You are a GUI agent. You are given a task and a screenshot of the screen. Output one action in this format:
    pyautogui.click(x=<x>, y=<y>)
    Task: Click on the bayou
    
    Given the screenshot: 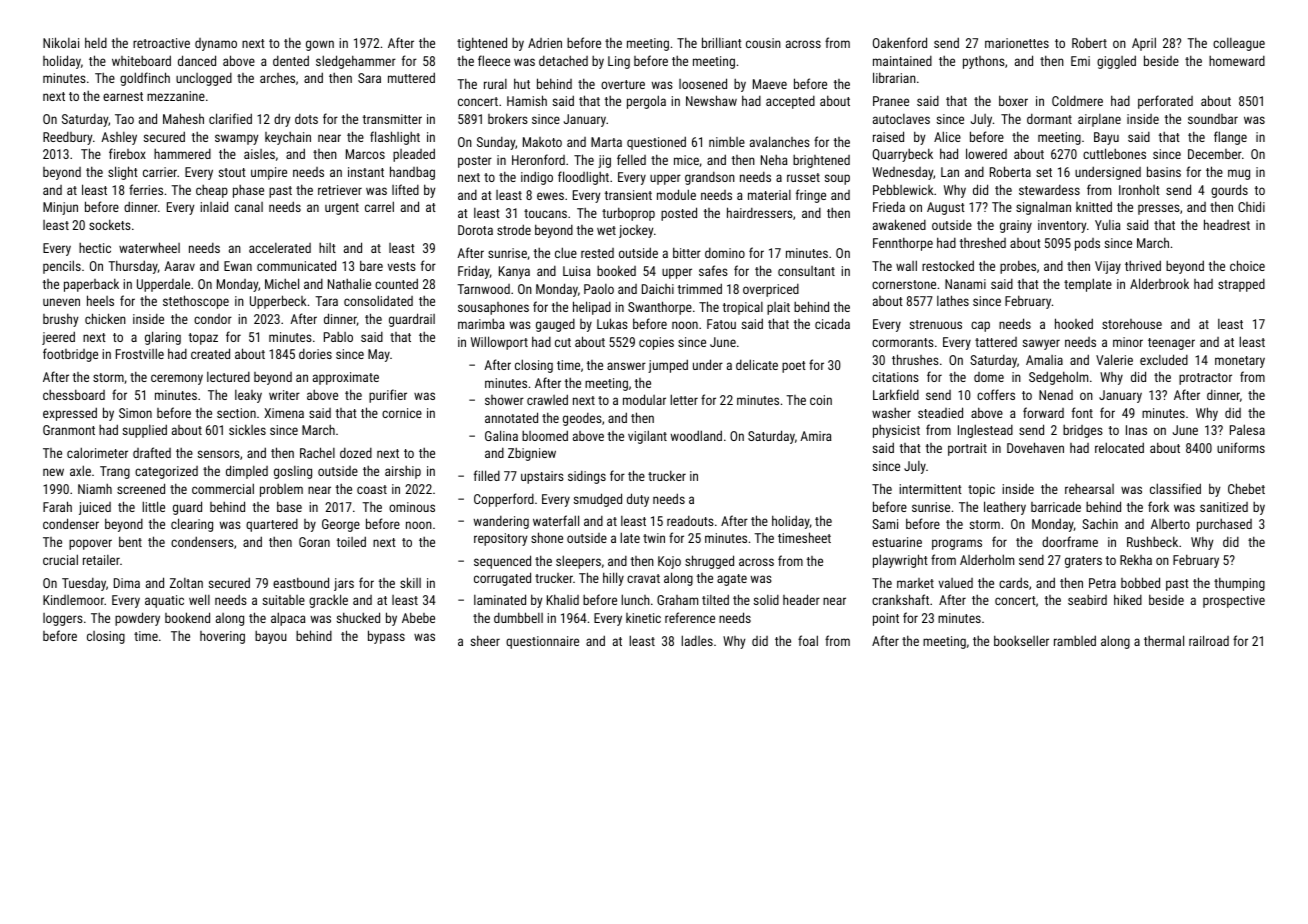 What is the action you would take?
    pyautogui.click(x=271, y=637)
